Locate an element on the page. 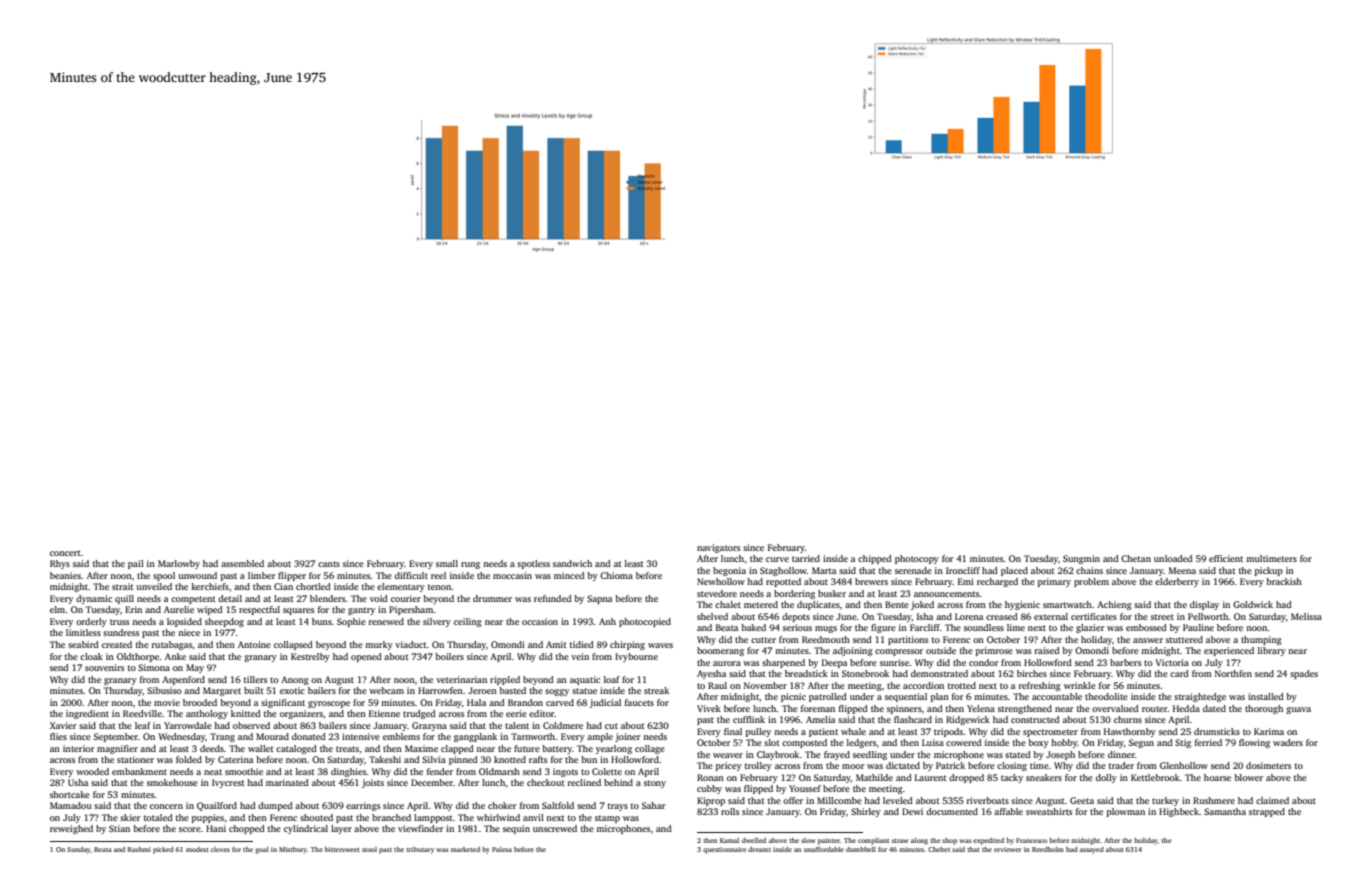 The height and width of the document is (887, 1372). editor is located at coordinates (542, 713).
